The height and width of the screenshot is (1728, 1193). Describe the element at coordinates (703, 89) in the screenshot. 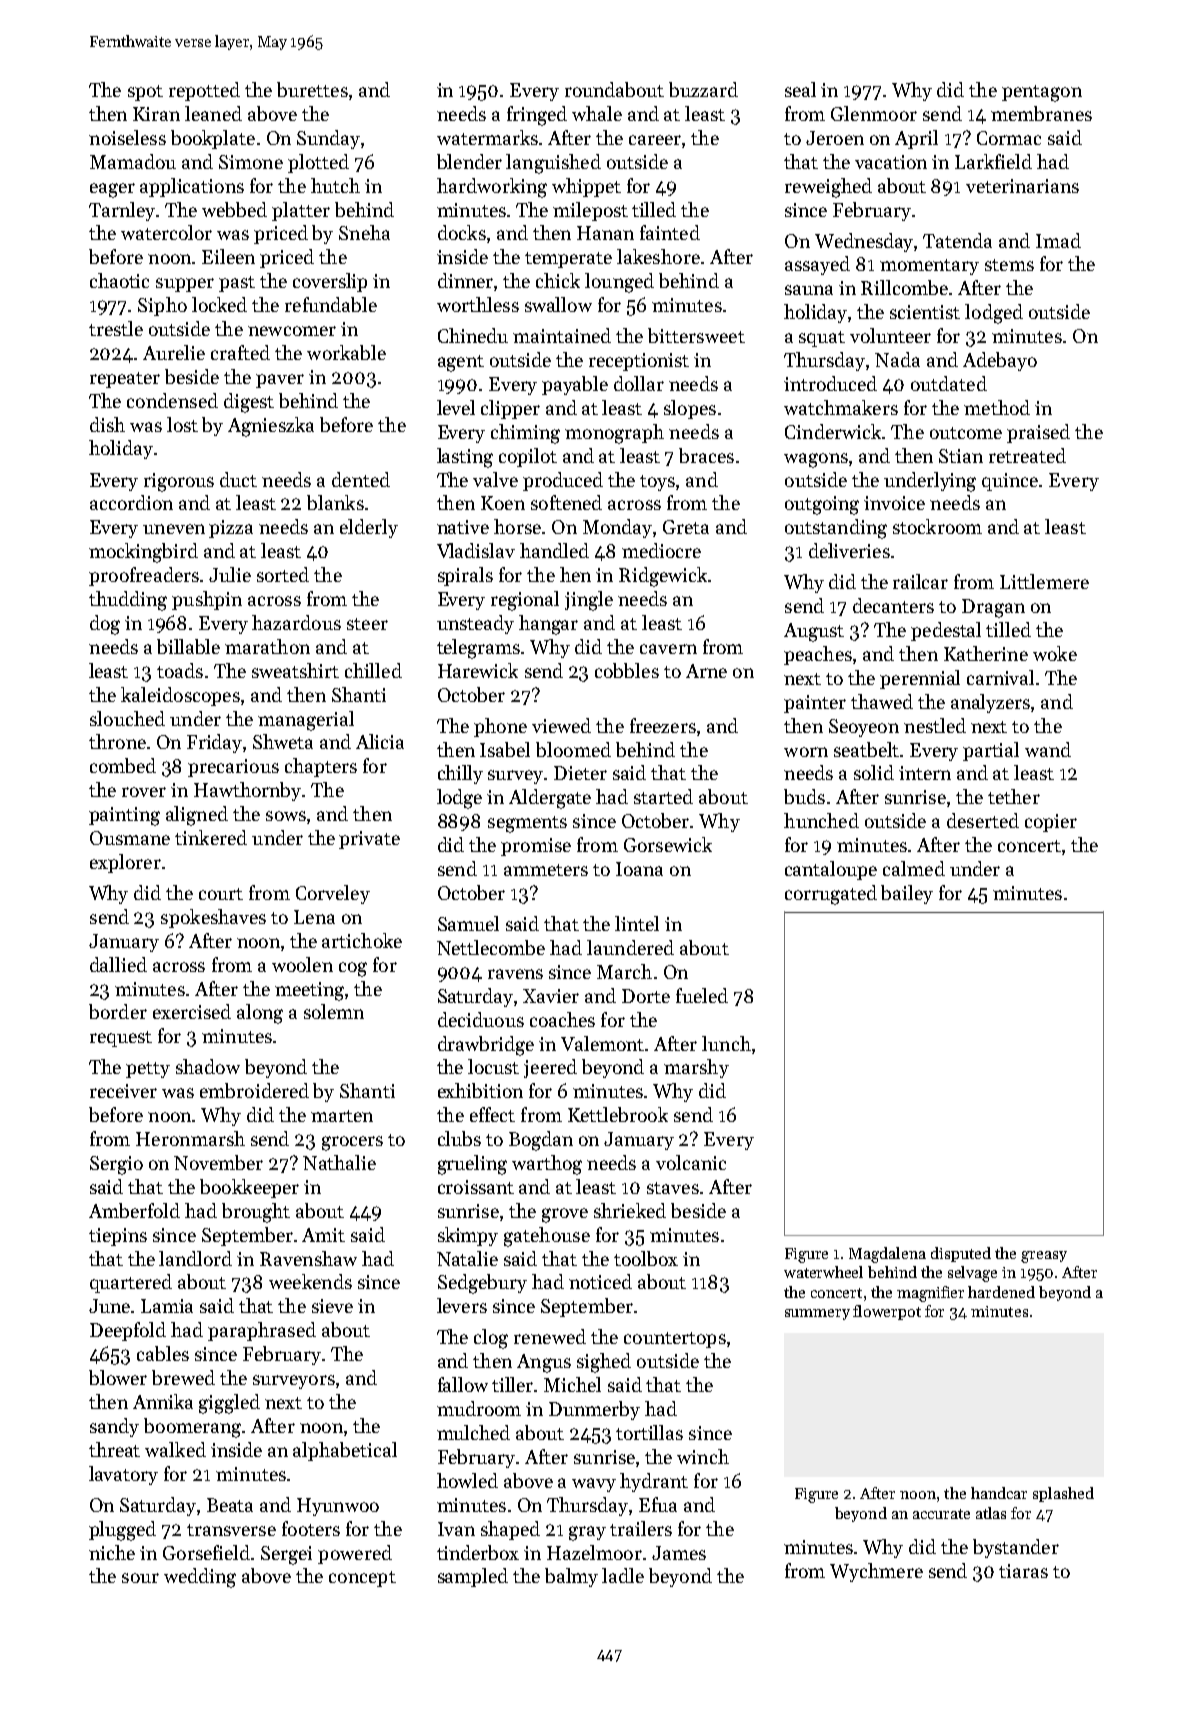

I see `buzzard` at that location.
